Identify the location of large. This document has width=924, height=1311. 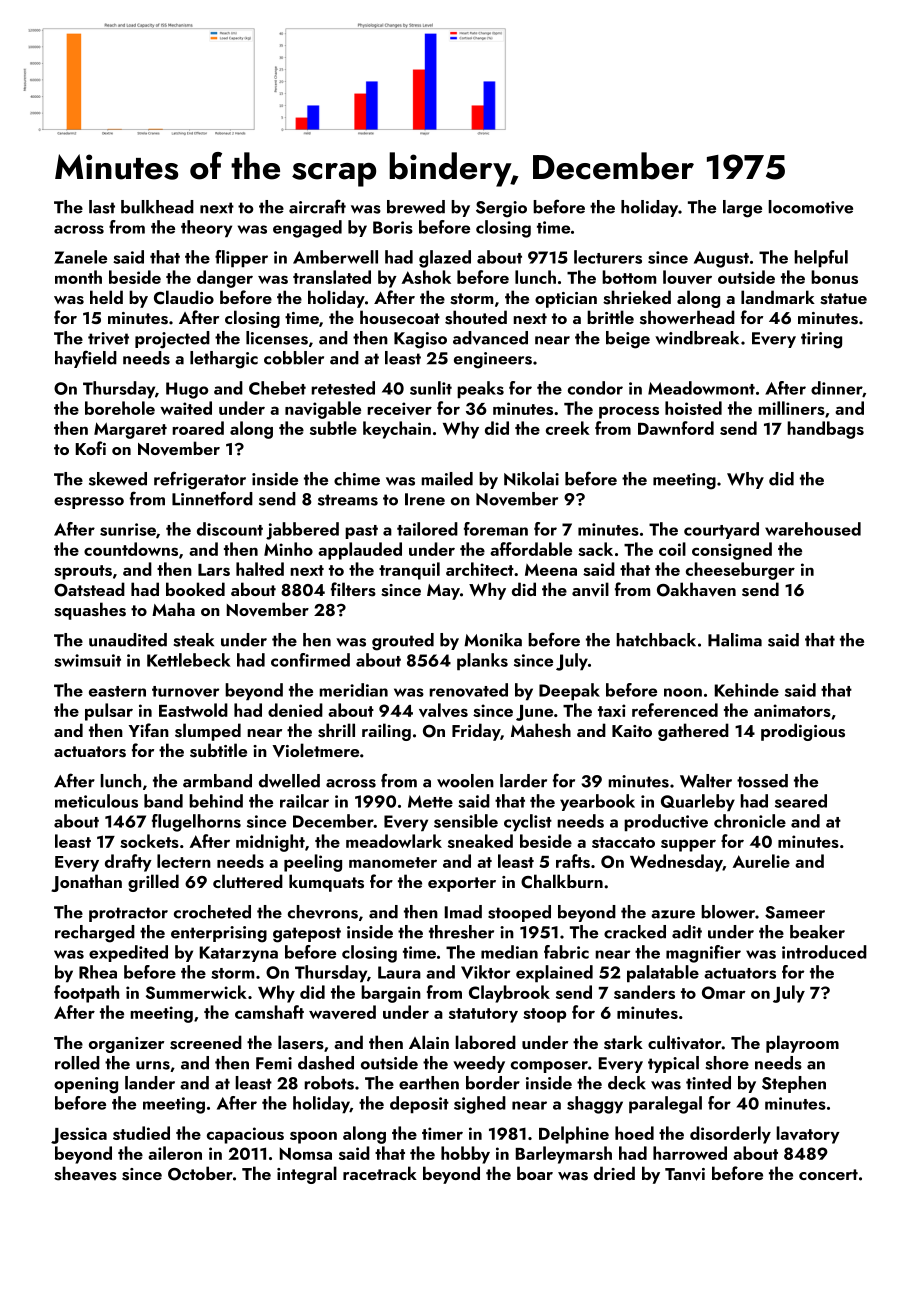
(742, 209).
